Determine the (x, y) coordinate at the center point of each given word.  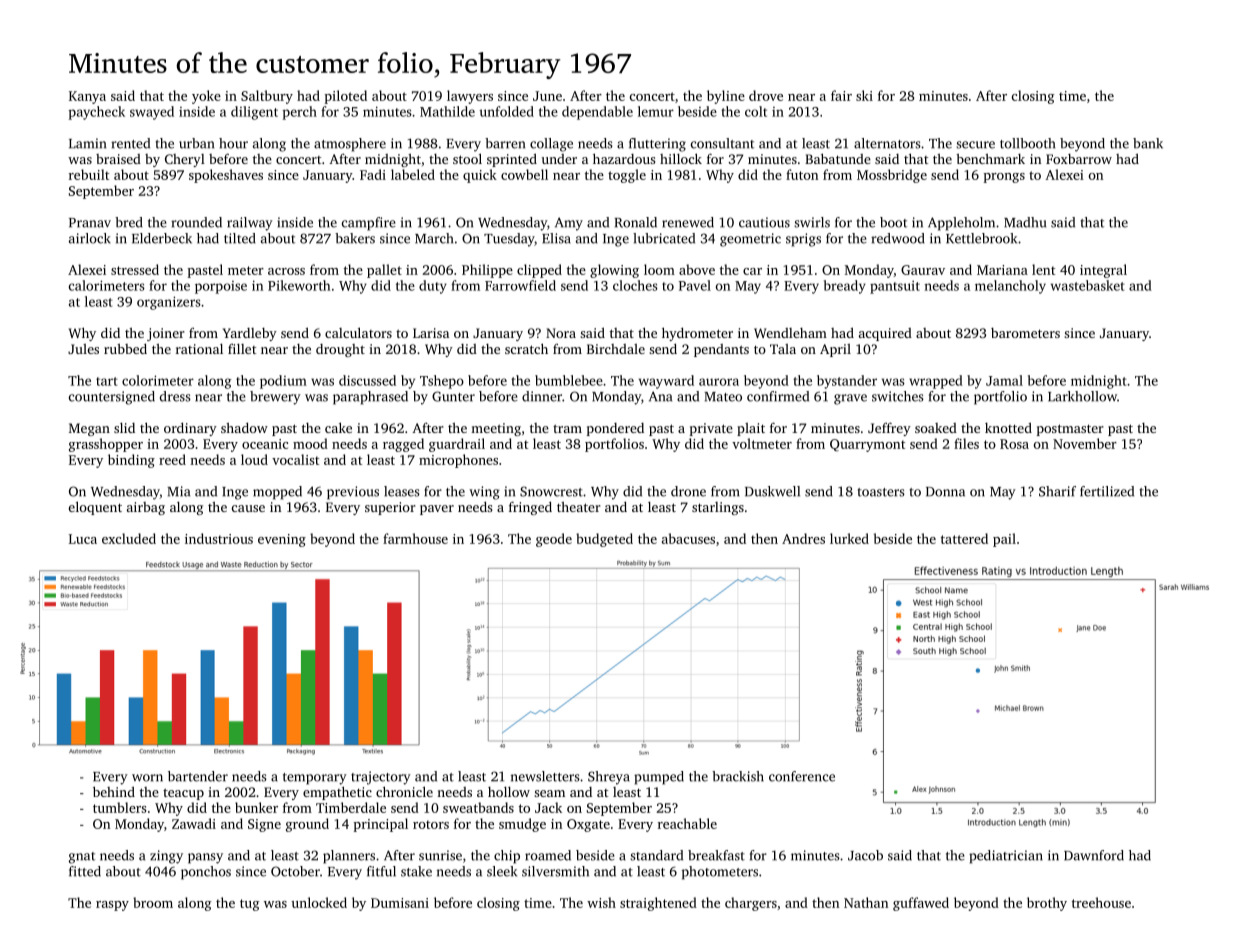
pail (1004, 540)
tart (107, 381)
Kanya (87, 97)
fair (841, 95)
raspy (112, 906)
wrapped (936, 382)
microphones (458, 461)
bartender (198, 776)
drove (766, 95)
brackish (738, 776)
